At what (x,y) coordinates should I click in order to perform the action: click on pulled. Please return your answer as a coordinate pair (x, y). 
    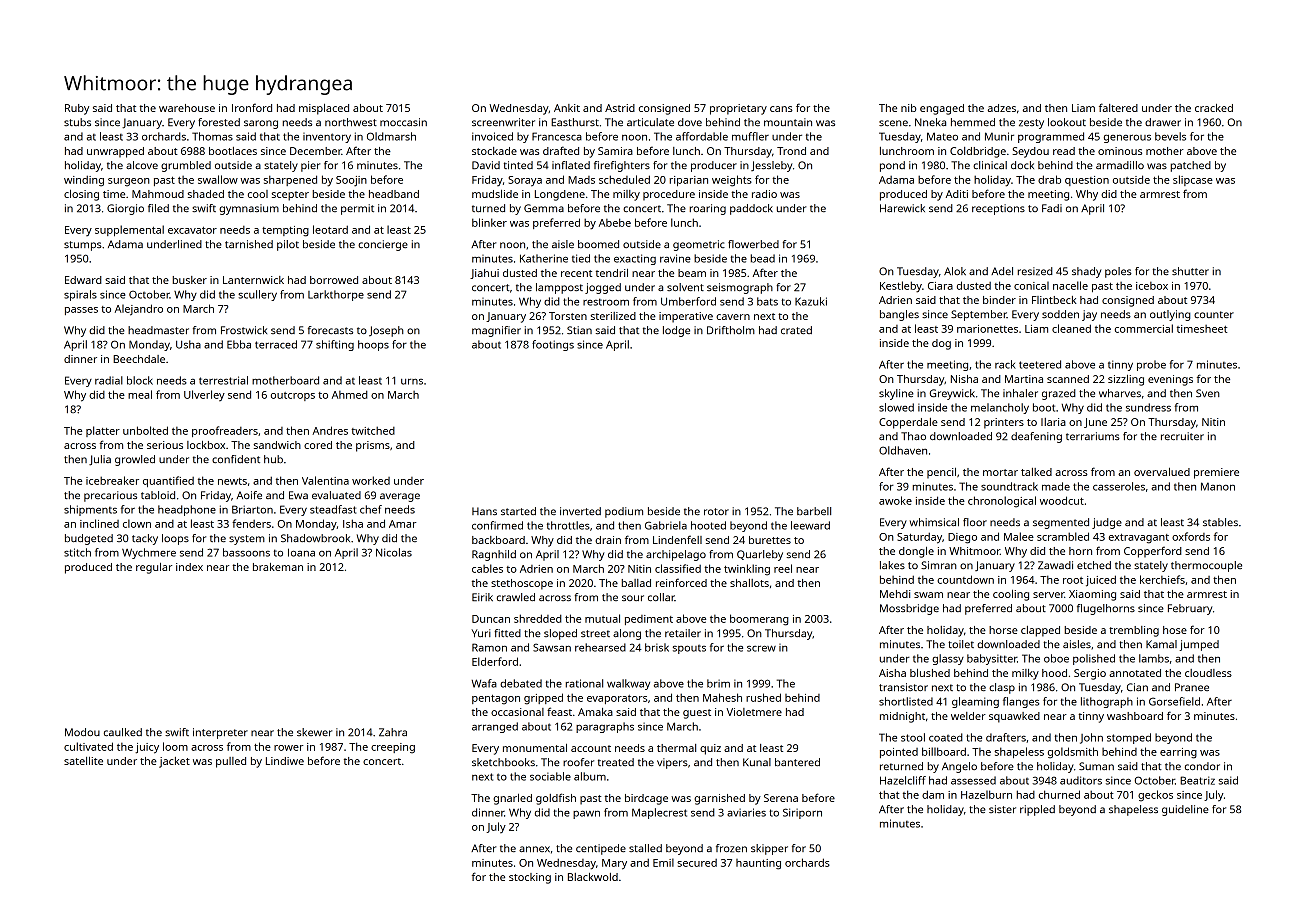
    Looking at the image, I should click on (231, 762).
